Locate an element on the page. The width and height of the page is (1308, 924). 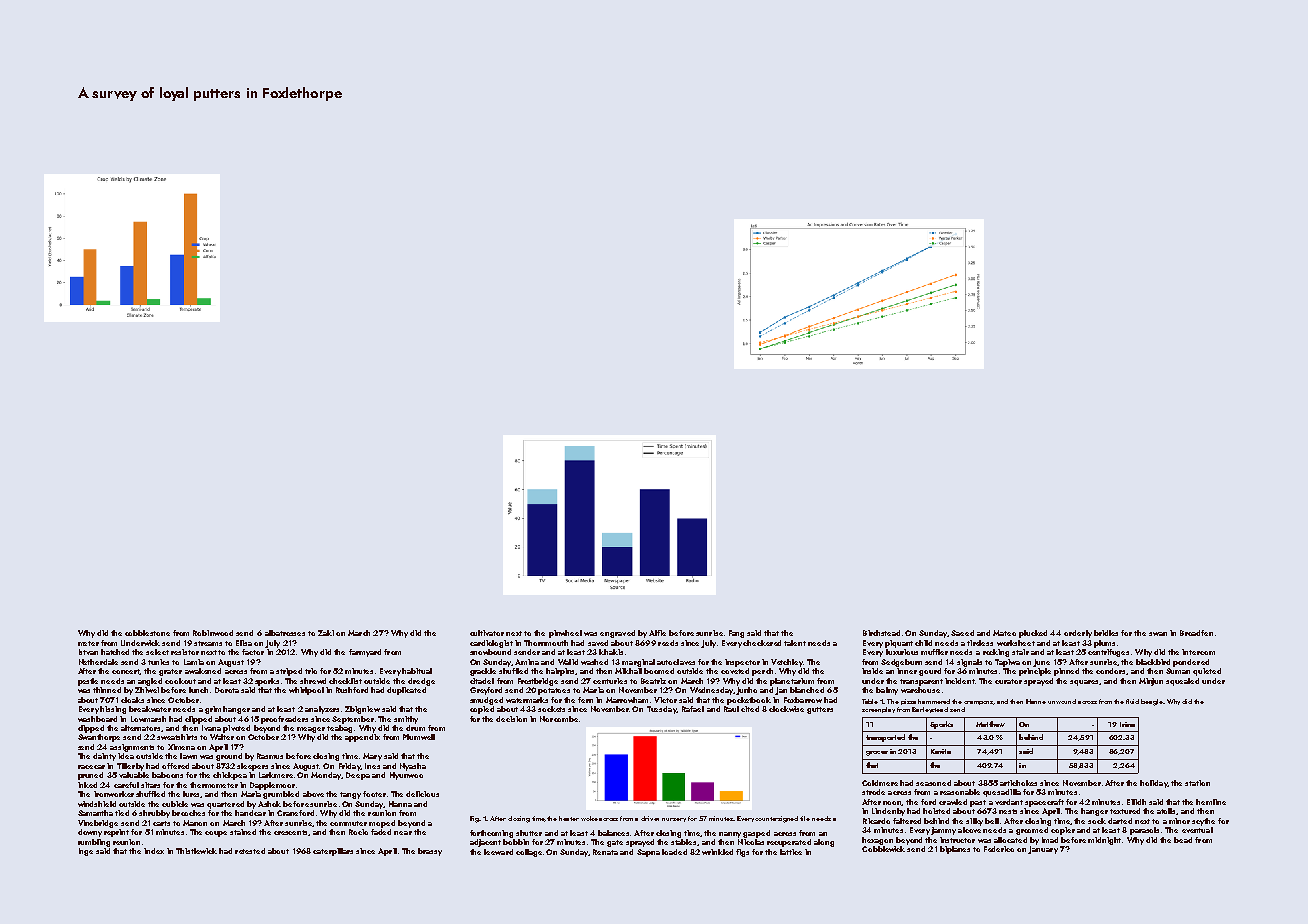
shutter is located at coordinates (529, 833).
